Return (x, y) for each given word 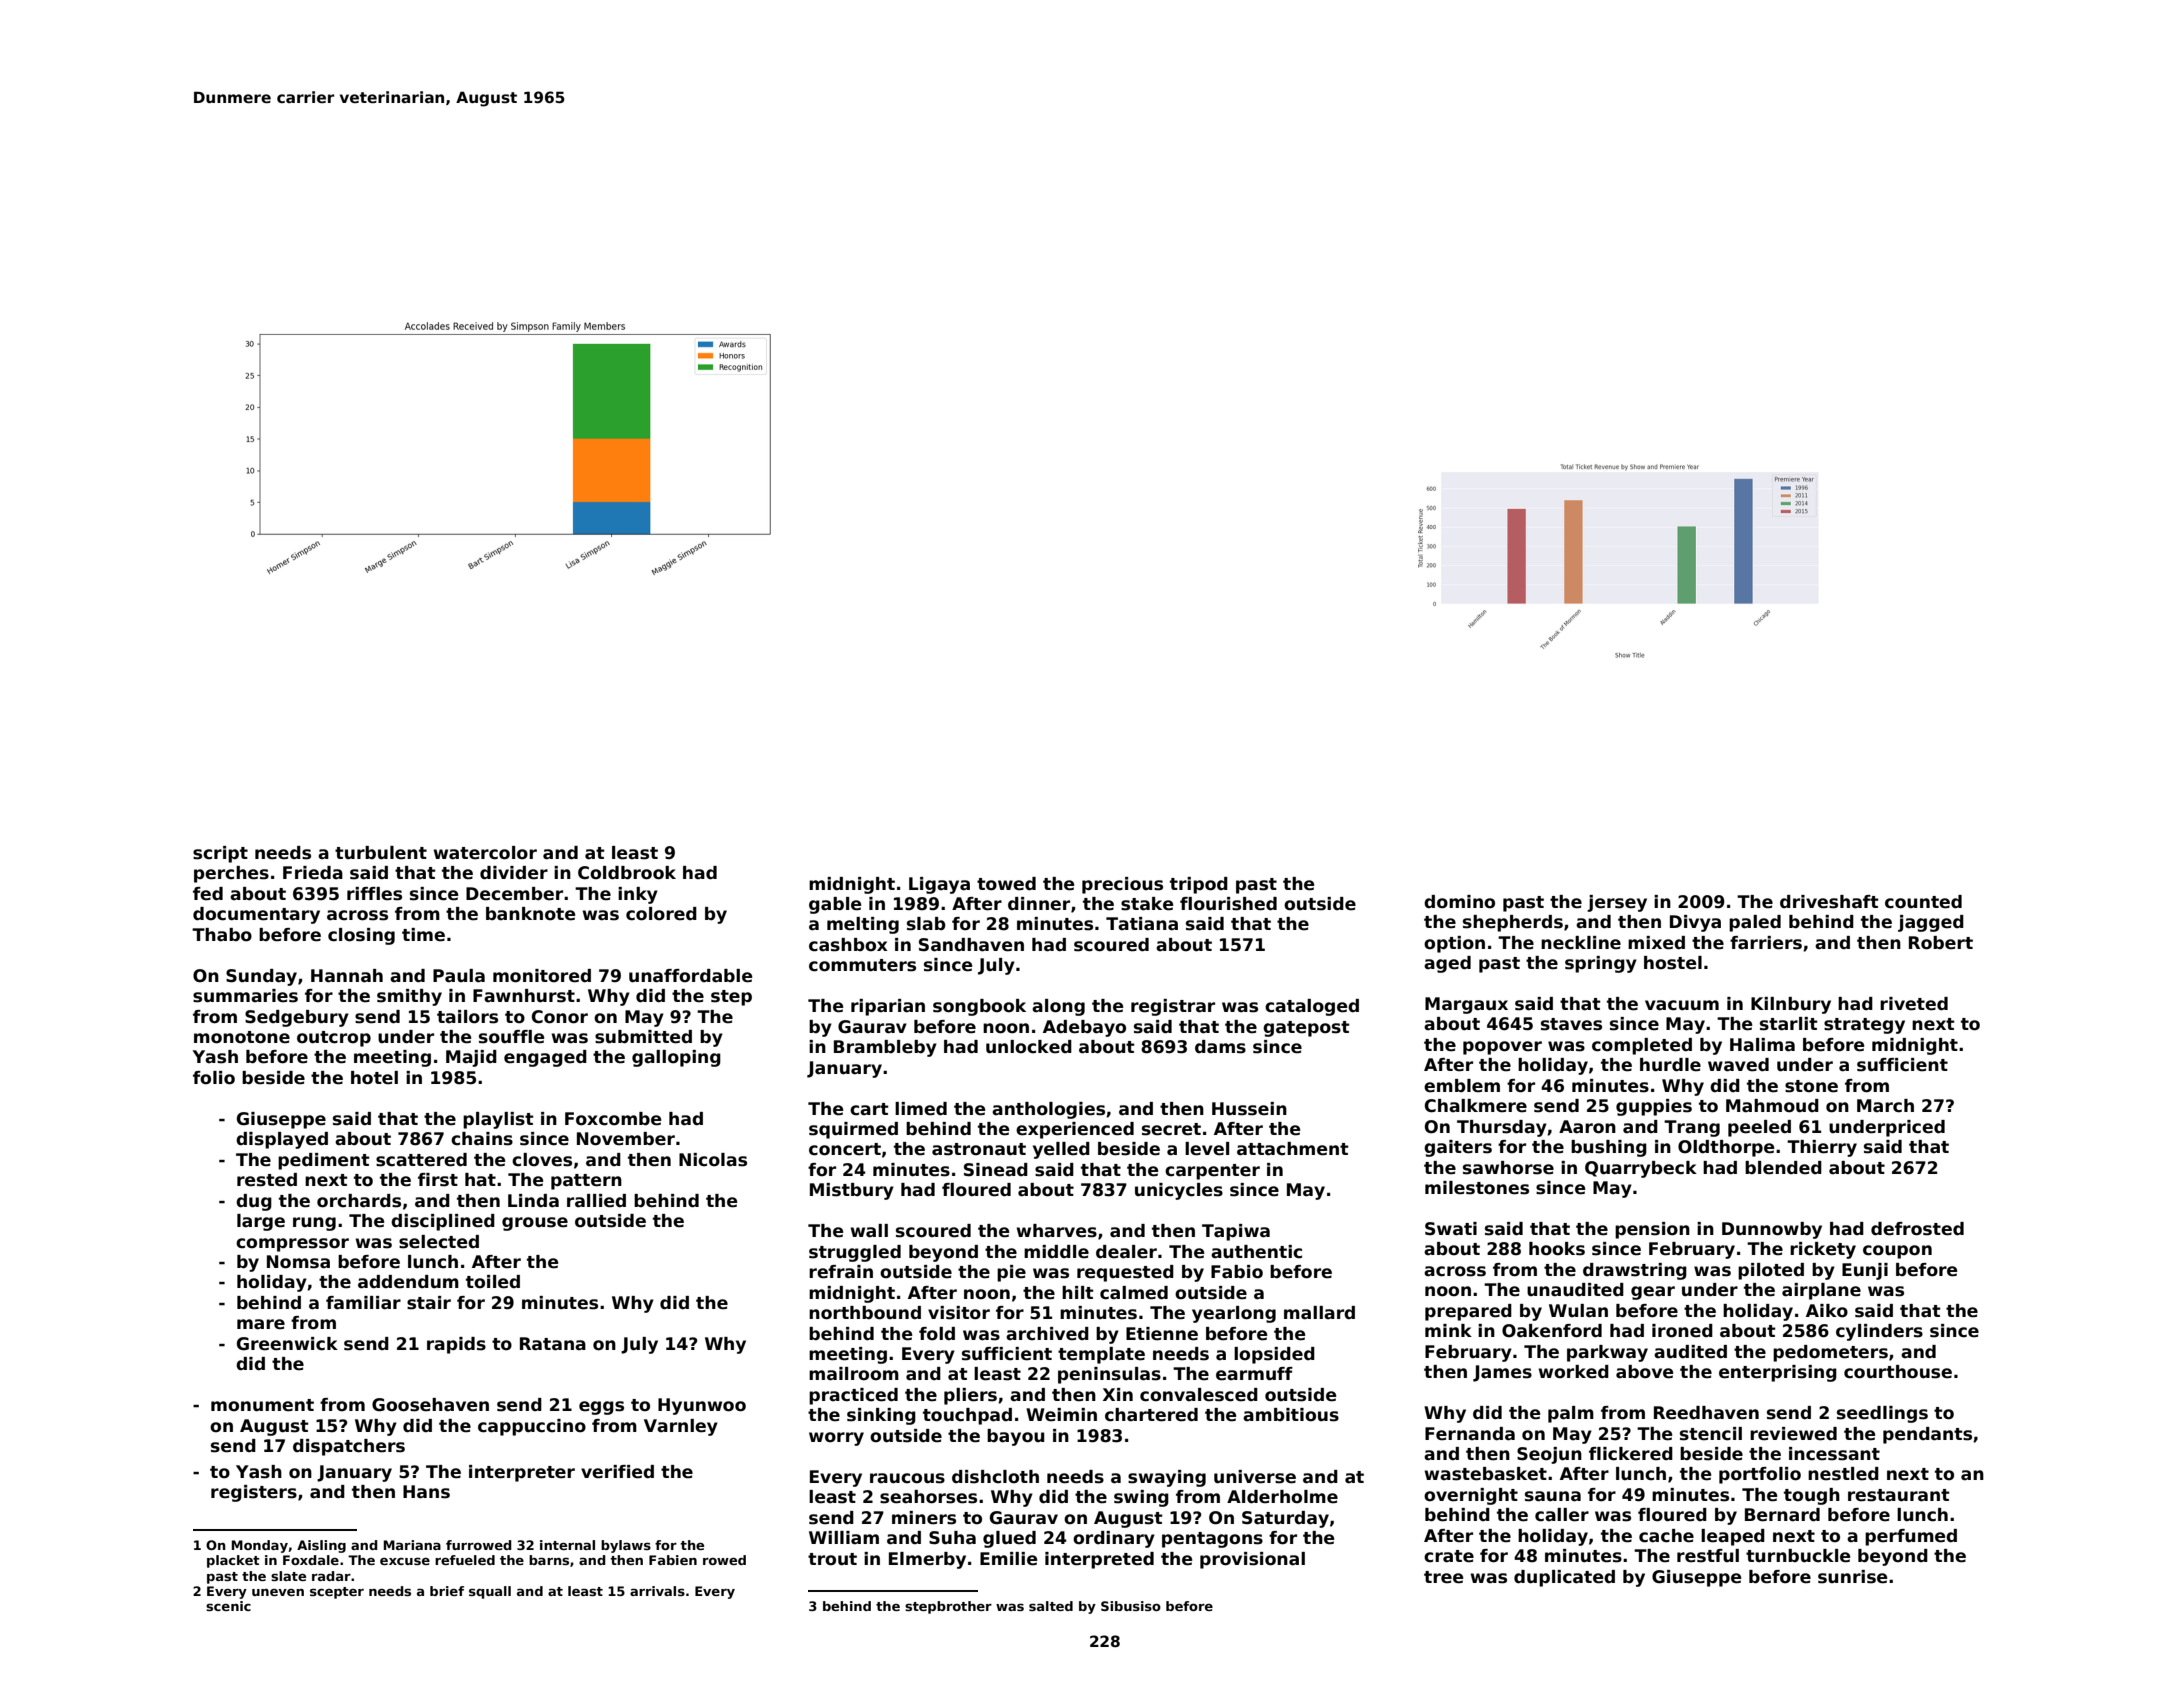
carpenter (1212, 1172)
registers (254, 1493)
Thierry (1822, 1148)
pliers (970, 1396)
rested (267, 1180)
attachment (1293, 1149)
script (220, 854)
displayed (282, 1140)
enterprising (1778, 1373)
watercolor (485, 853)
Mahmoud (1772, 1106)
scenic (228, 1606)
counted (1923, 902)
